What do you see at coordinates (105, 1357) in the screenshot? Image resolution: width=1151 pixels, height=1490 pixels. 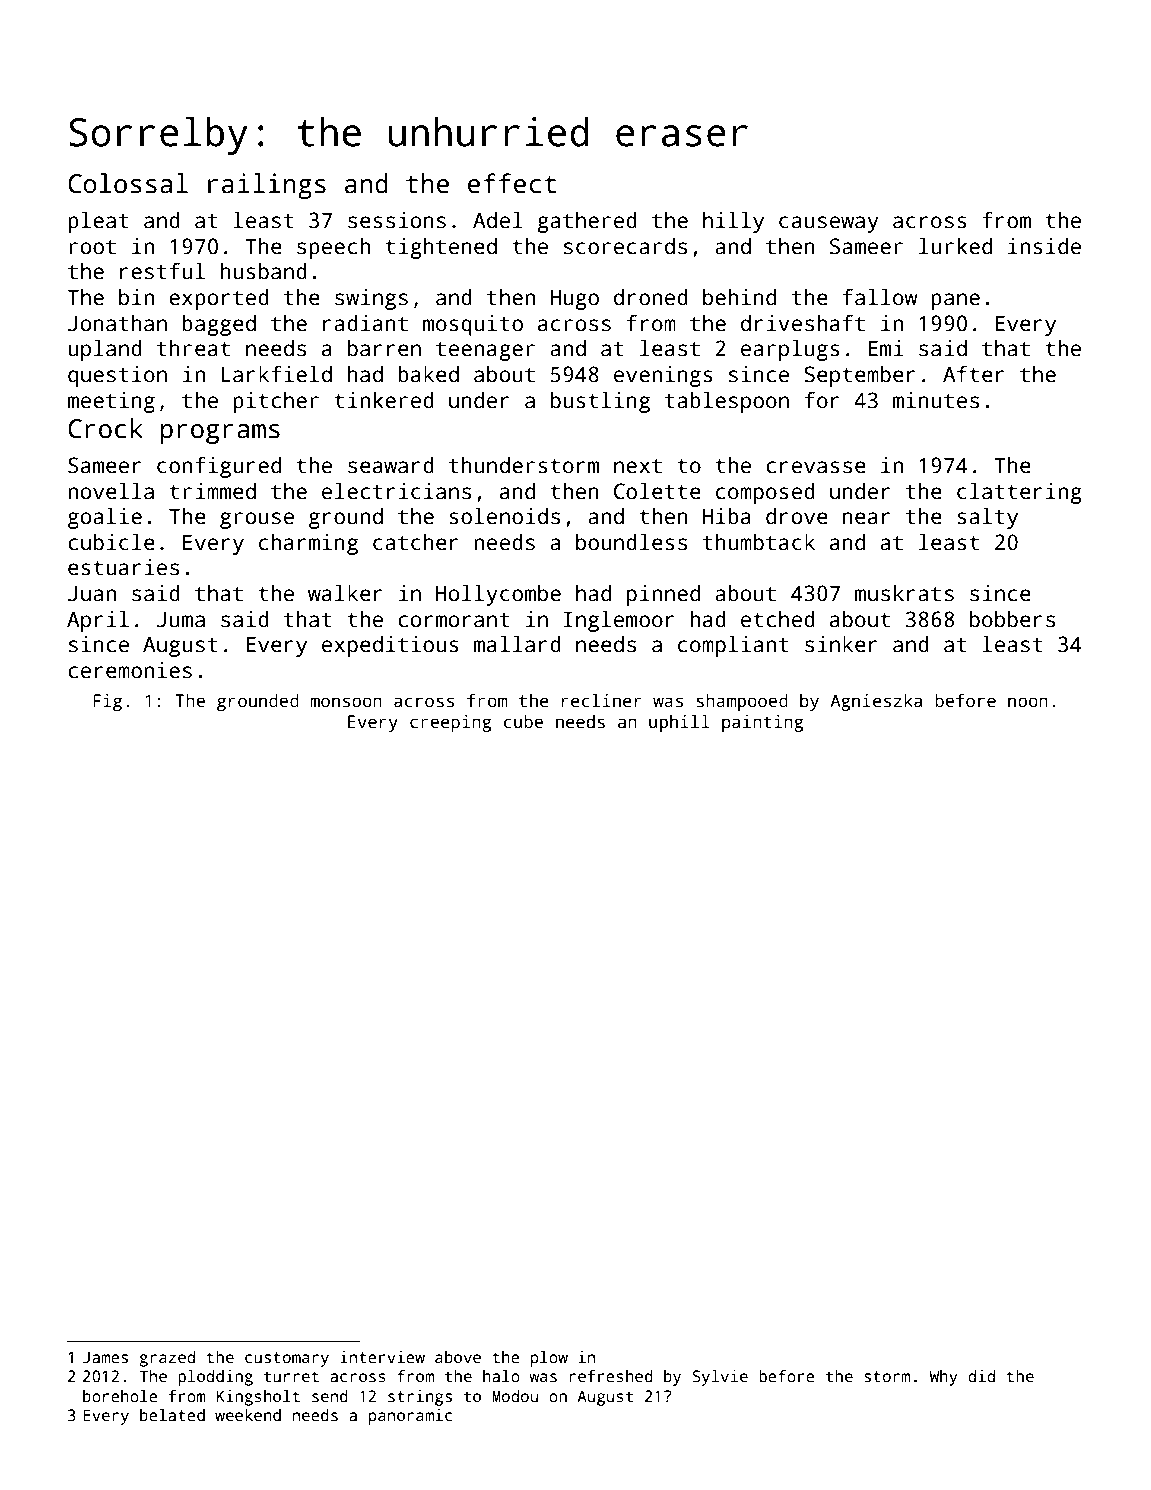 I see `James` at bounding box center [105, 1357].
